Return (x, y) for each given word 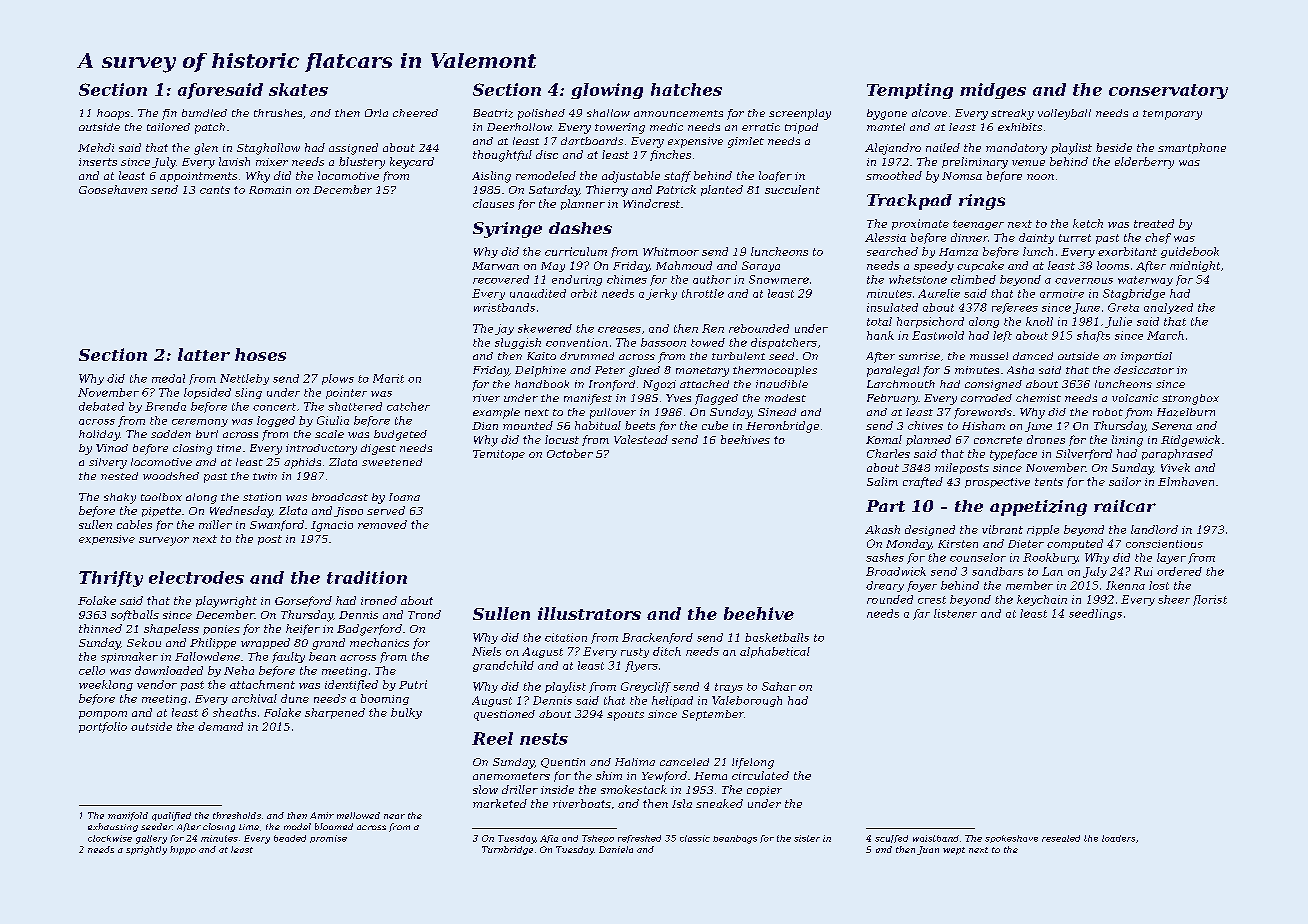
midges (993, 91)
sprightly (146, 850)
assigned (353, 149)
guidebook (1190, 252)
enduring (577, 280)
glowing (607, 91)
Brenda (165, 406)
